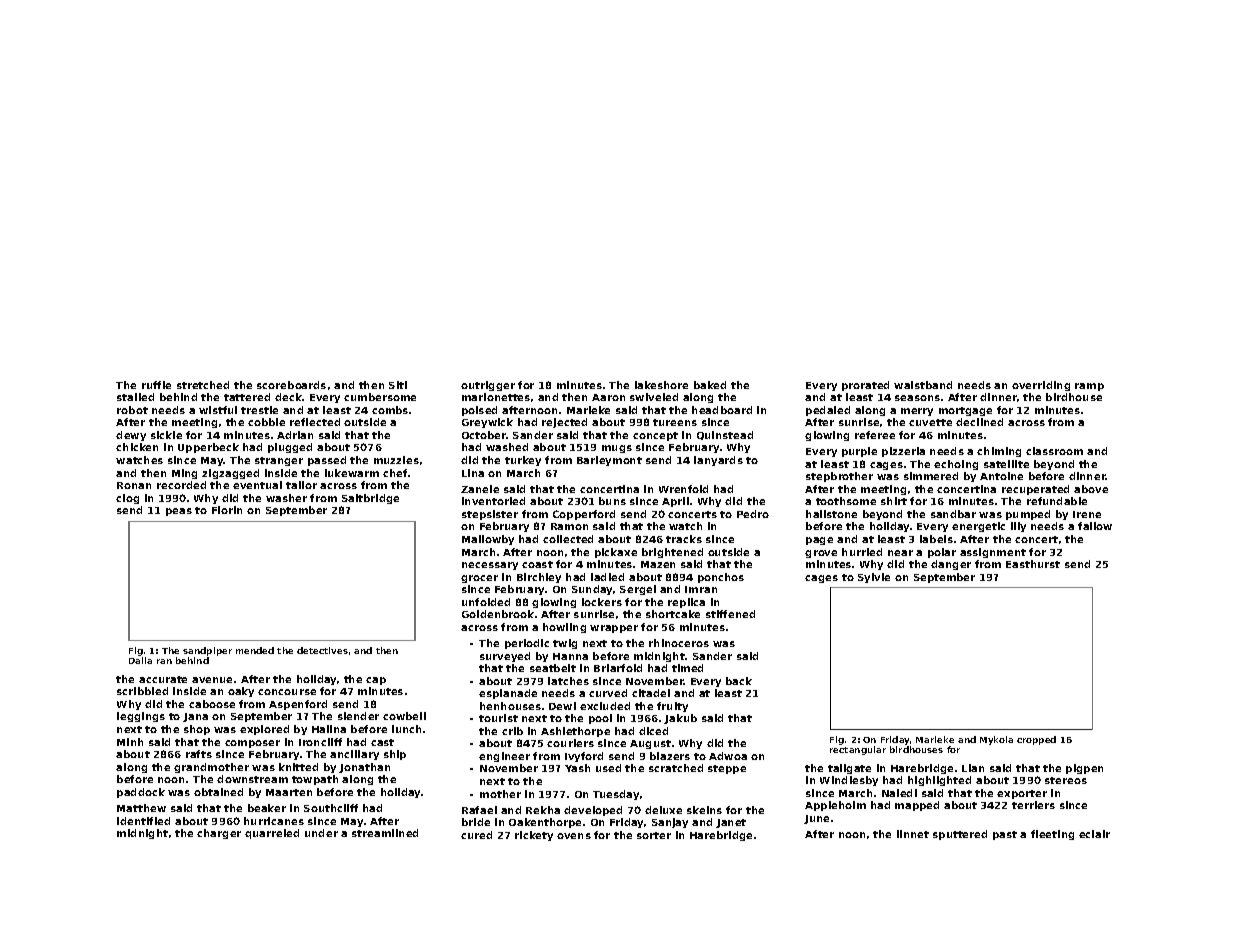 This document has height=952, width=1233. I want to click on buns, so click(612, 501).
